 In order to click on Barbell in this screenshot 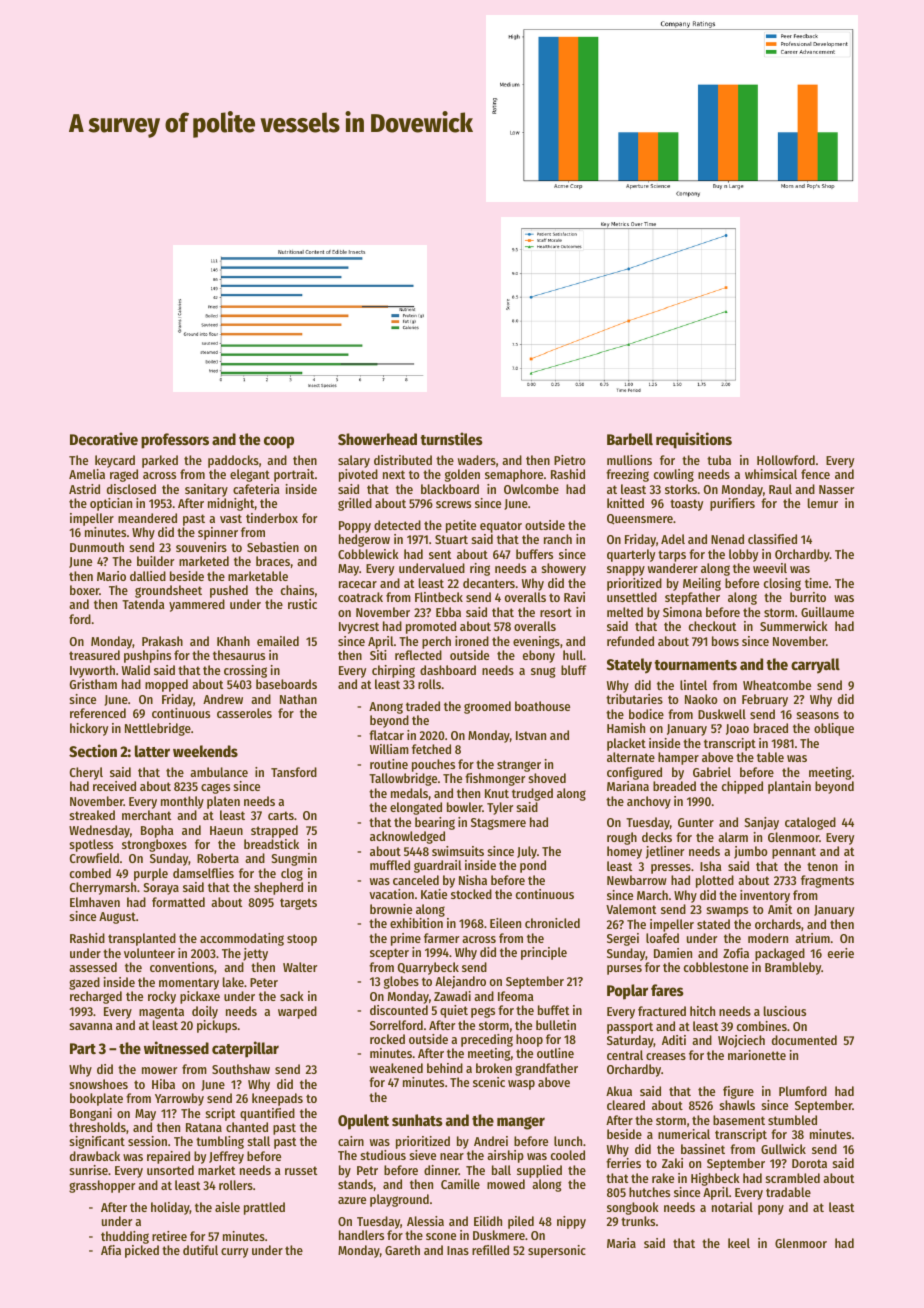, I will do `click(630, 439)`.
